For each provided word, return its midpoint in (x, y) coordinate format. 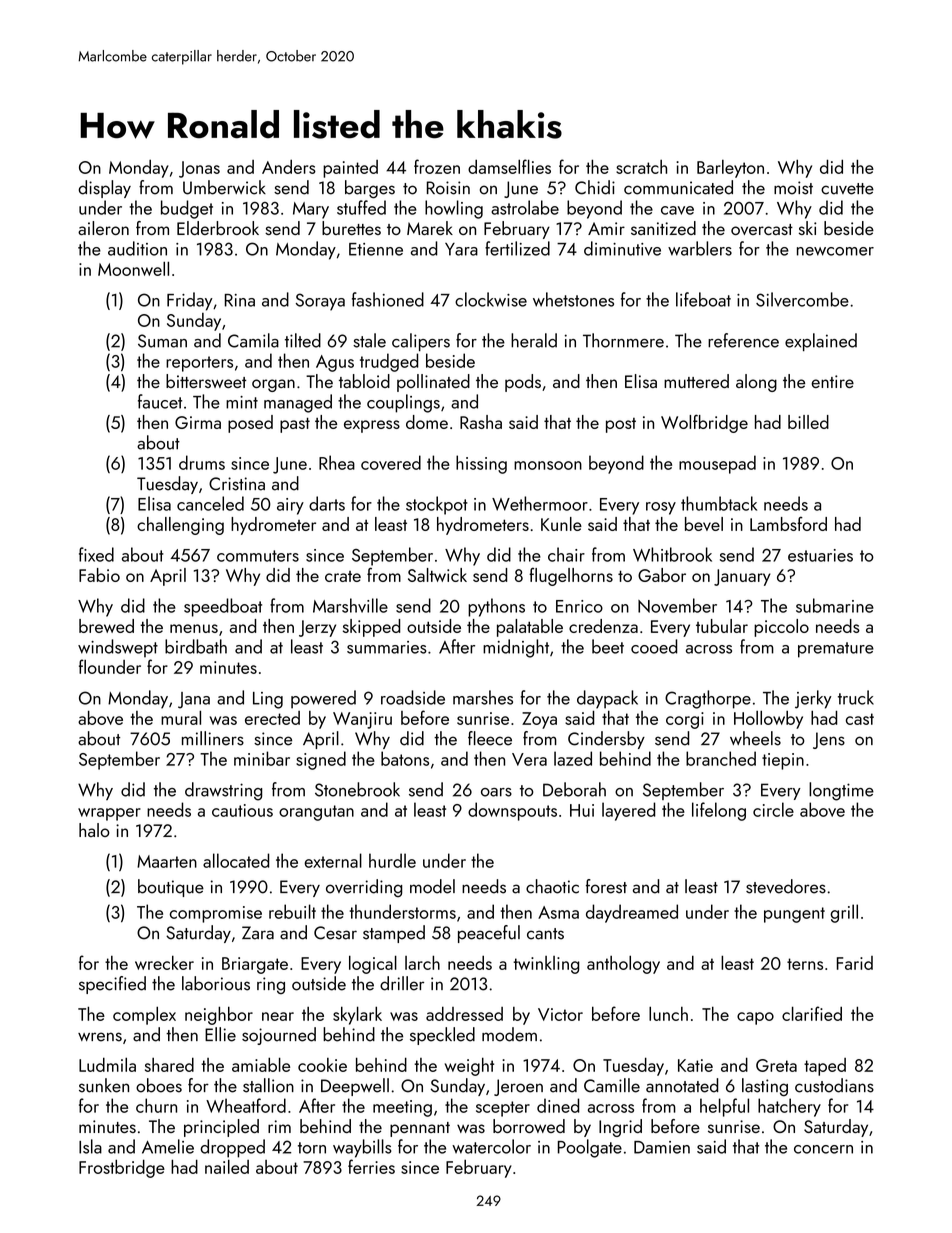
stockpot (437, 505)
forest (606, 886)
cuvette (847, 189)
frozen (437, 166)
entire (832, 381)
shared (169, 1064)
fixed (96, 554)
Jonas (199, 169)
